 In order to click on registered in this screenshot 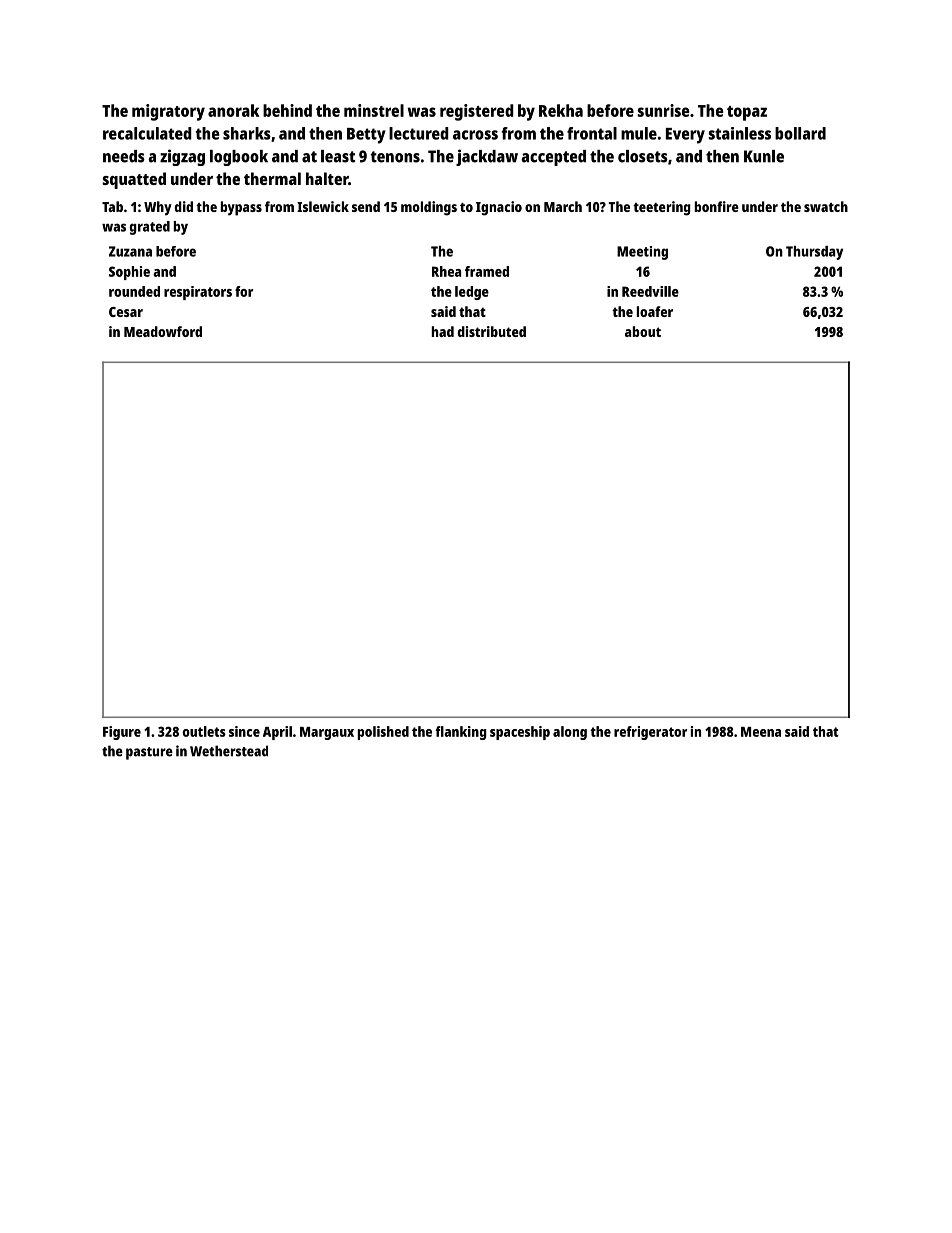, I will do `click(477, 112)`.
